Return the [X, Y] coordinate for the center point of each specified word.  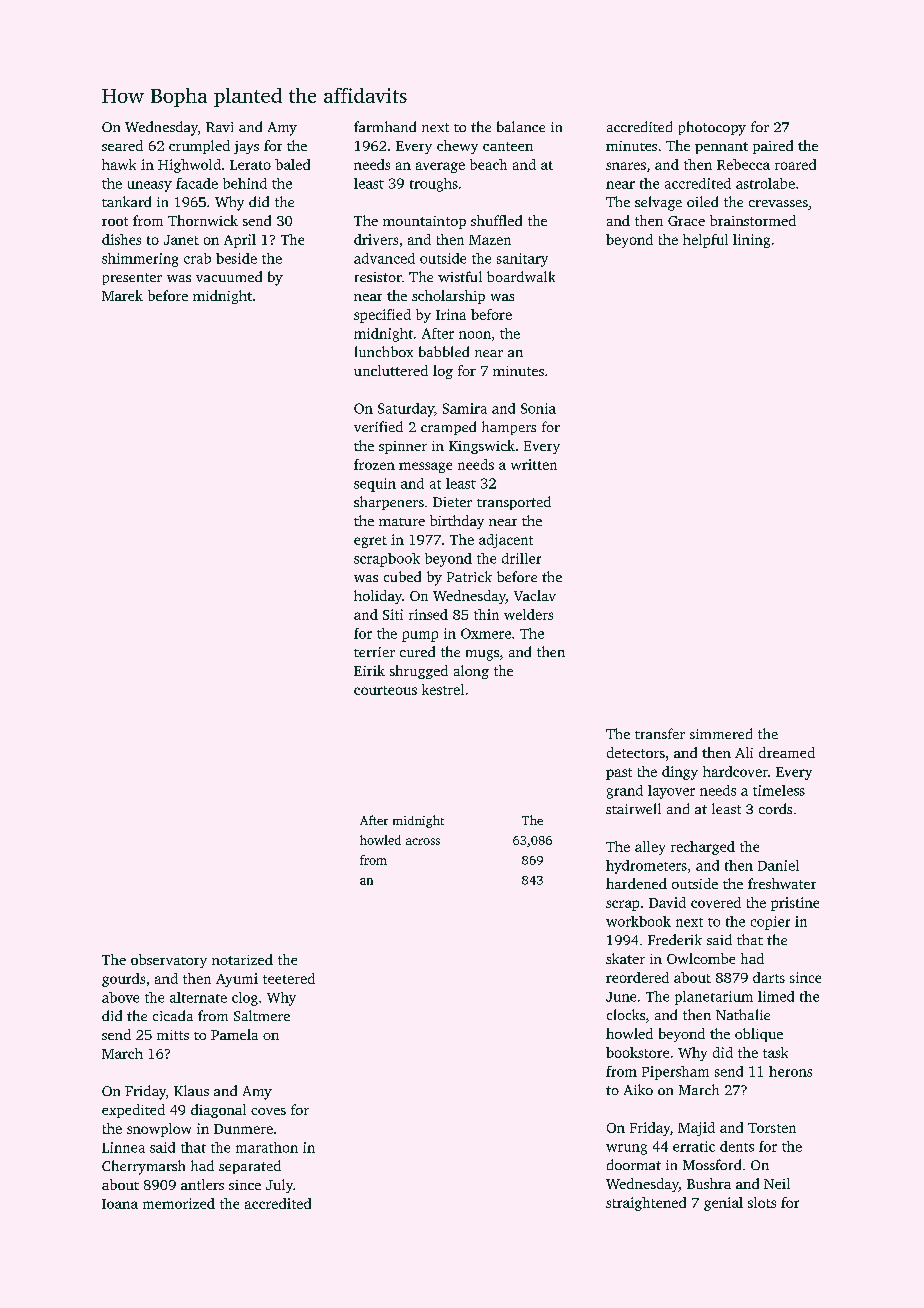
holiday [378, 597]
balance [521, 126]
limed [776, 996]
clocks [626, 1014]
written [534, 464]
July [279, 1186]
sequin [375, 485]
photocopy [712, 128]
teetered [289, 978]
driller [521, 558]
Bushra [709, 1183]
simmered [721, 733]
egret [370, 542]
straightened [646, 1204]
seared [122, 145]
